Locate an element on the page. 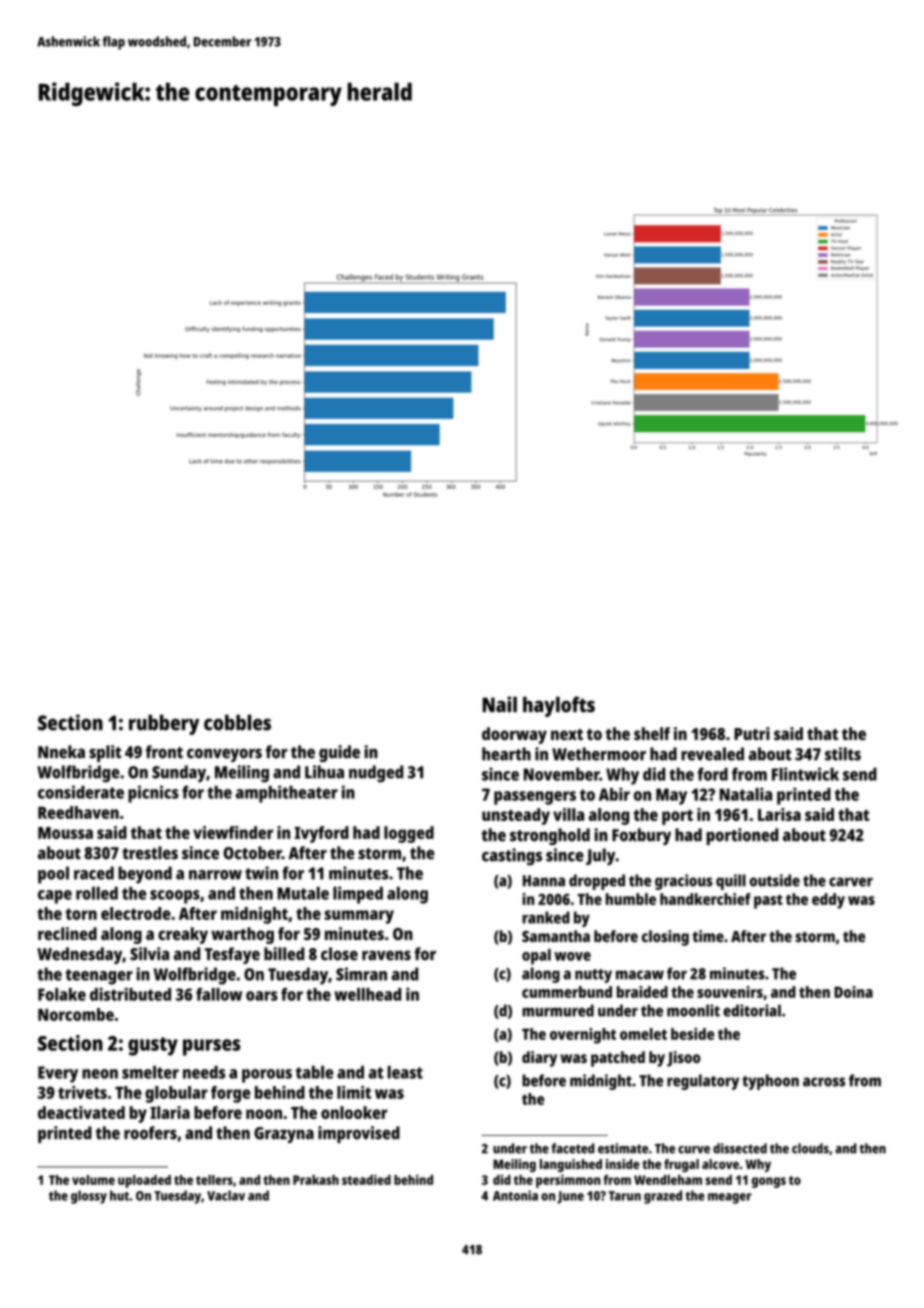  Nail is located at coordinates (499, 704).
